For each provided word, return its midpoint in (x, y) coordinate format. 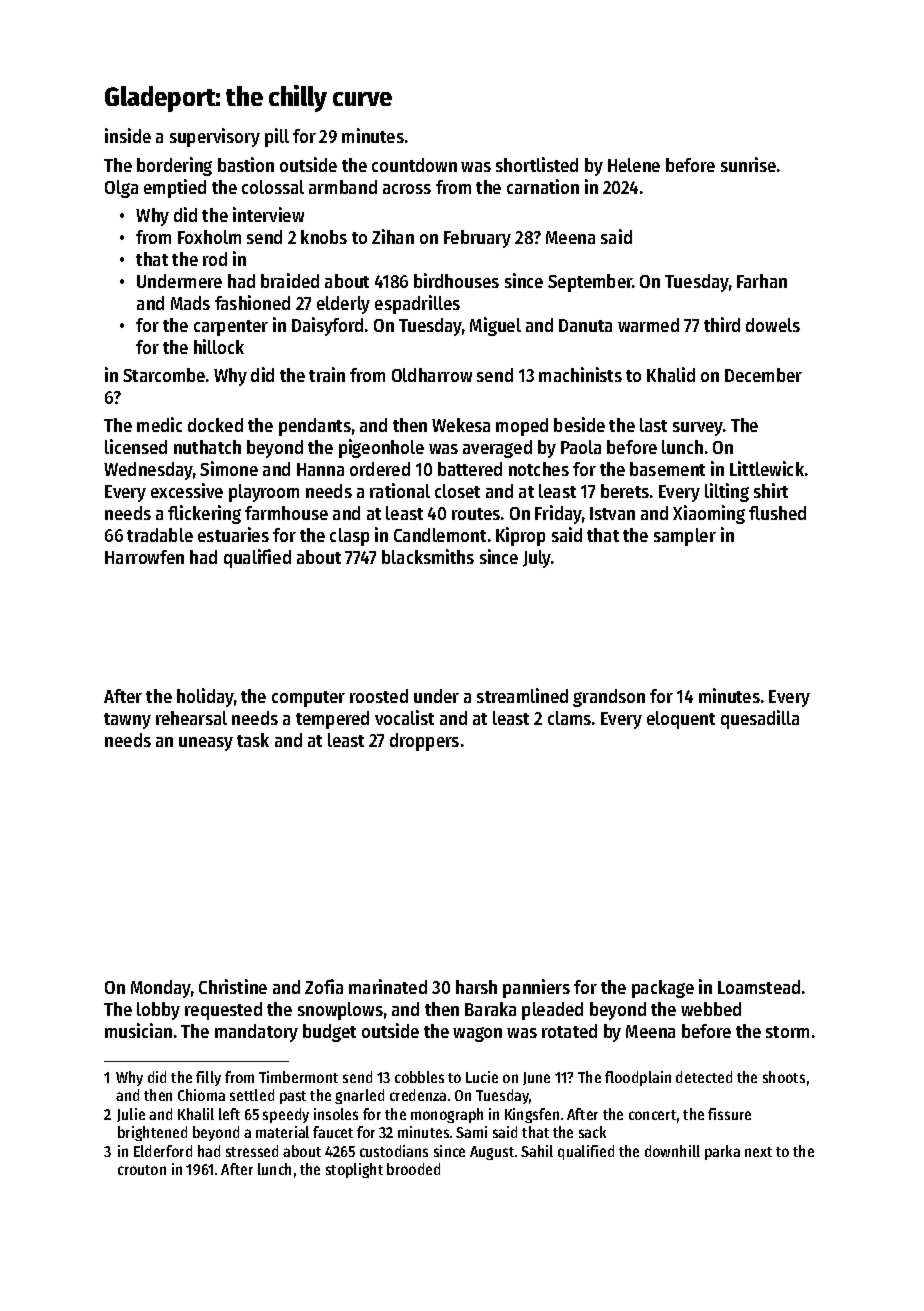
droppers (424, 742)
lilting (727, 492)
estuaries (233, 534)
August (492, 1153)
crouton (142, 1170)
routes (476, 514)
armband (343, 187)
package (663, 989)
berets (625, 491)
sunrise (748, 164)
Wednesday (148, 471)
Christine (233, 986)
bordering (174, 166)
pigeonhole (381, 448)
